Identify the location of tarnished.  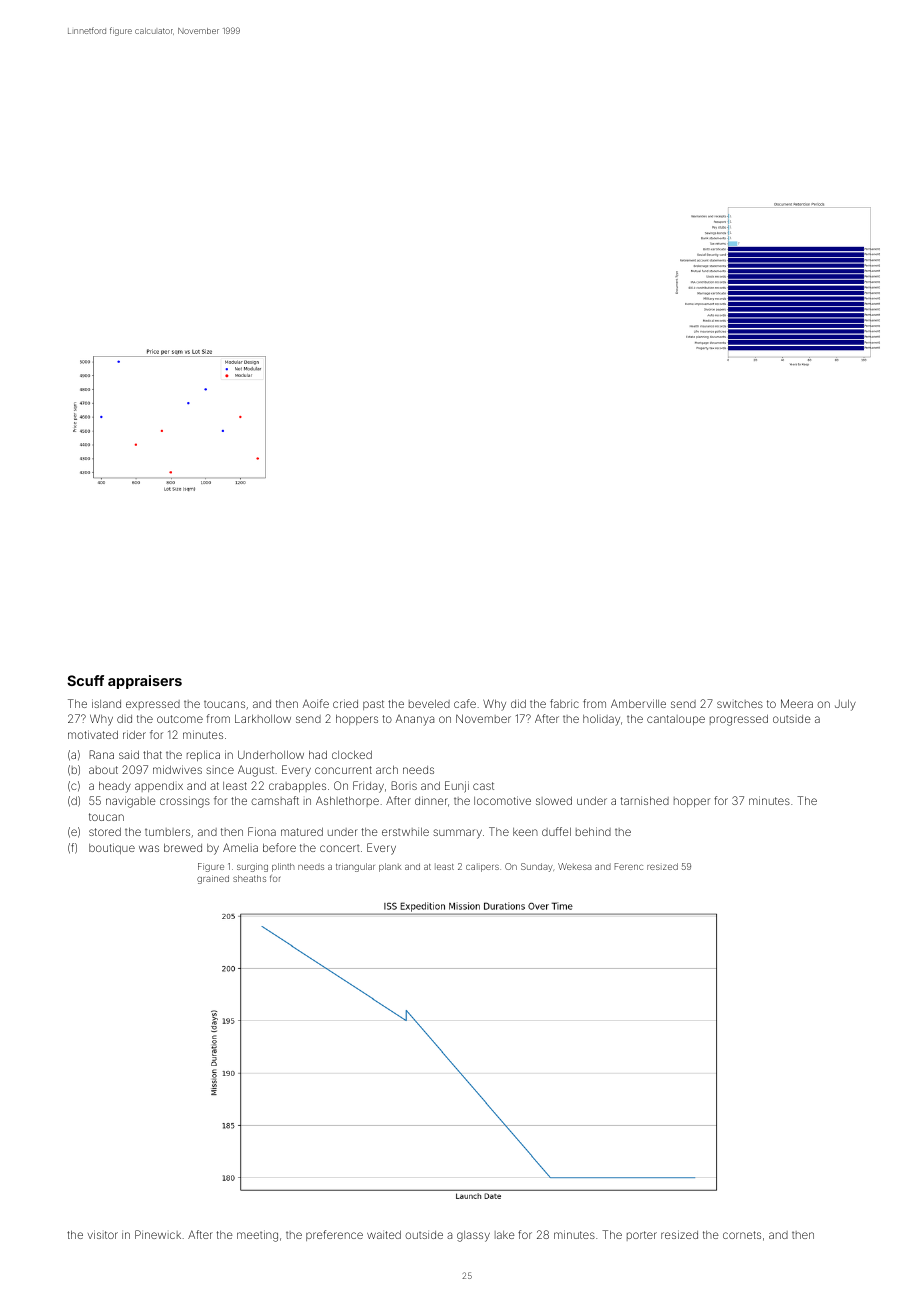
(645, 800).
